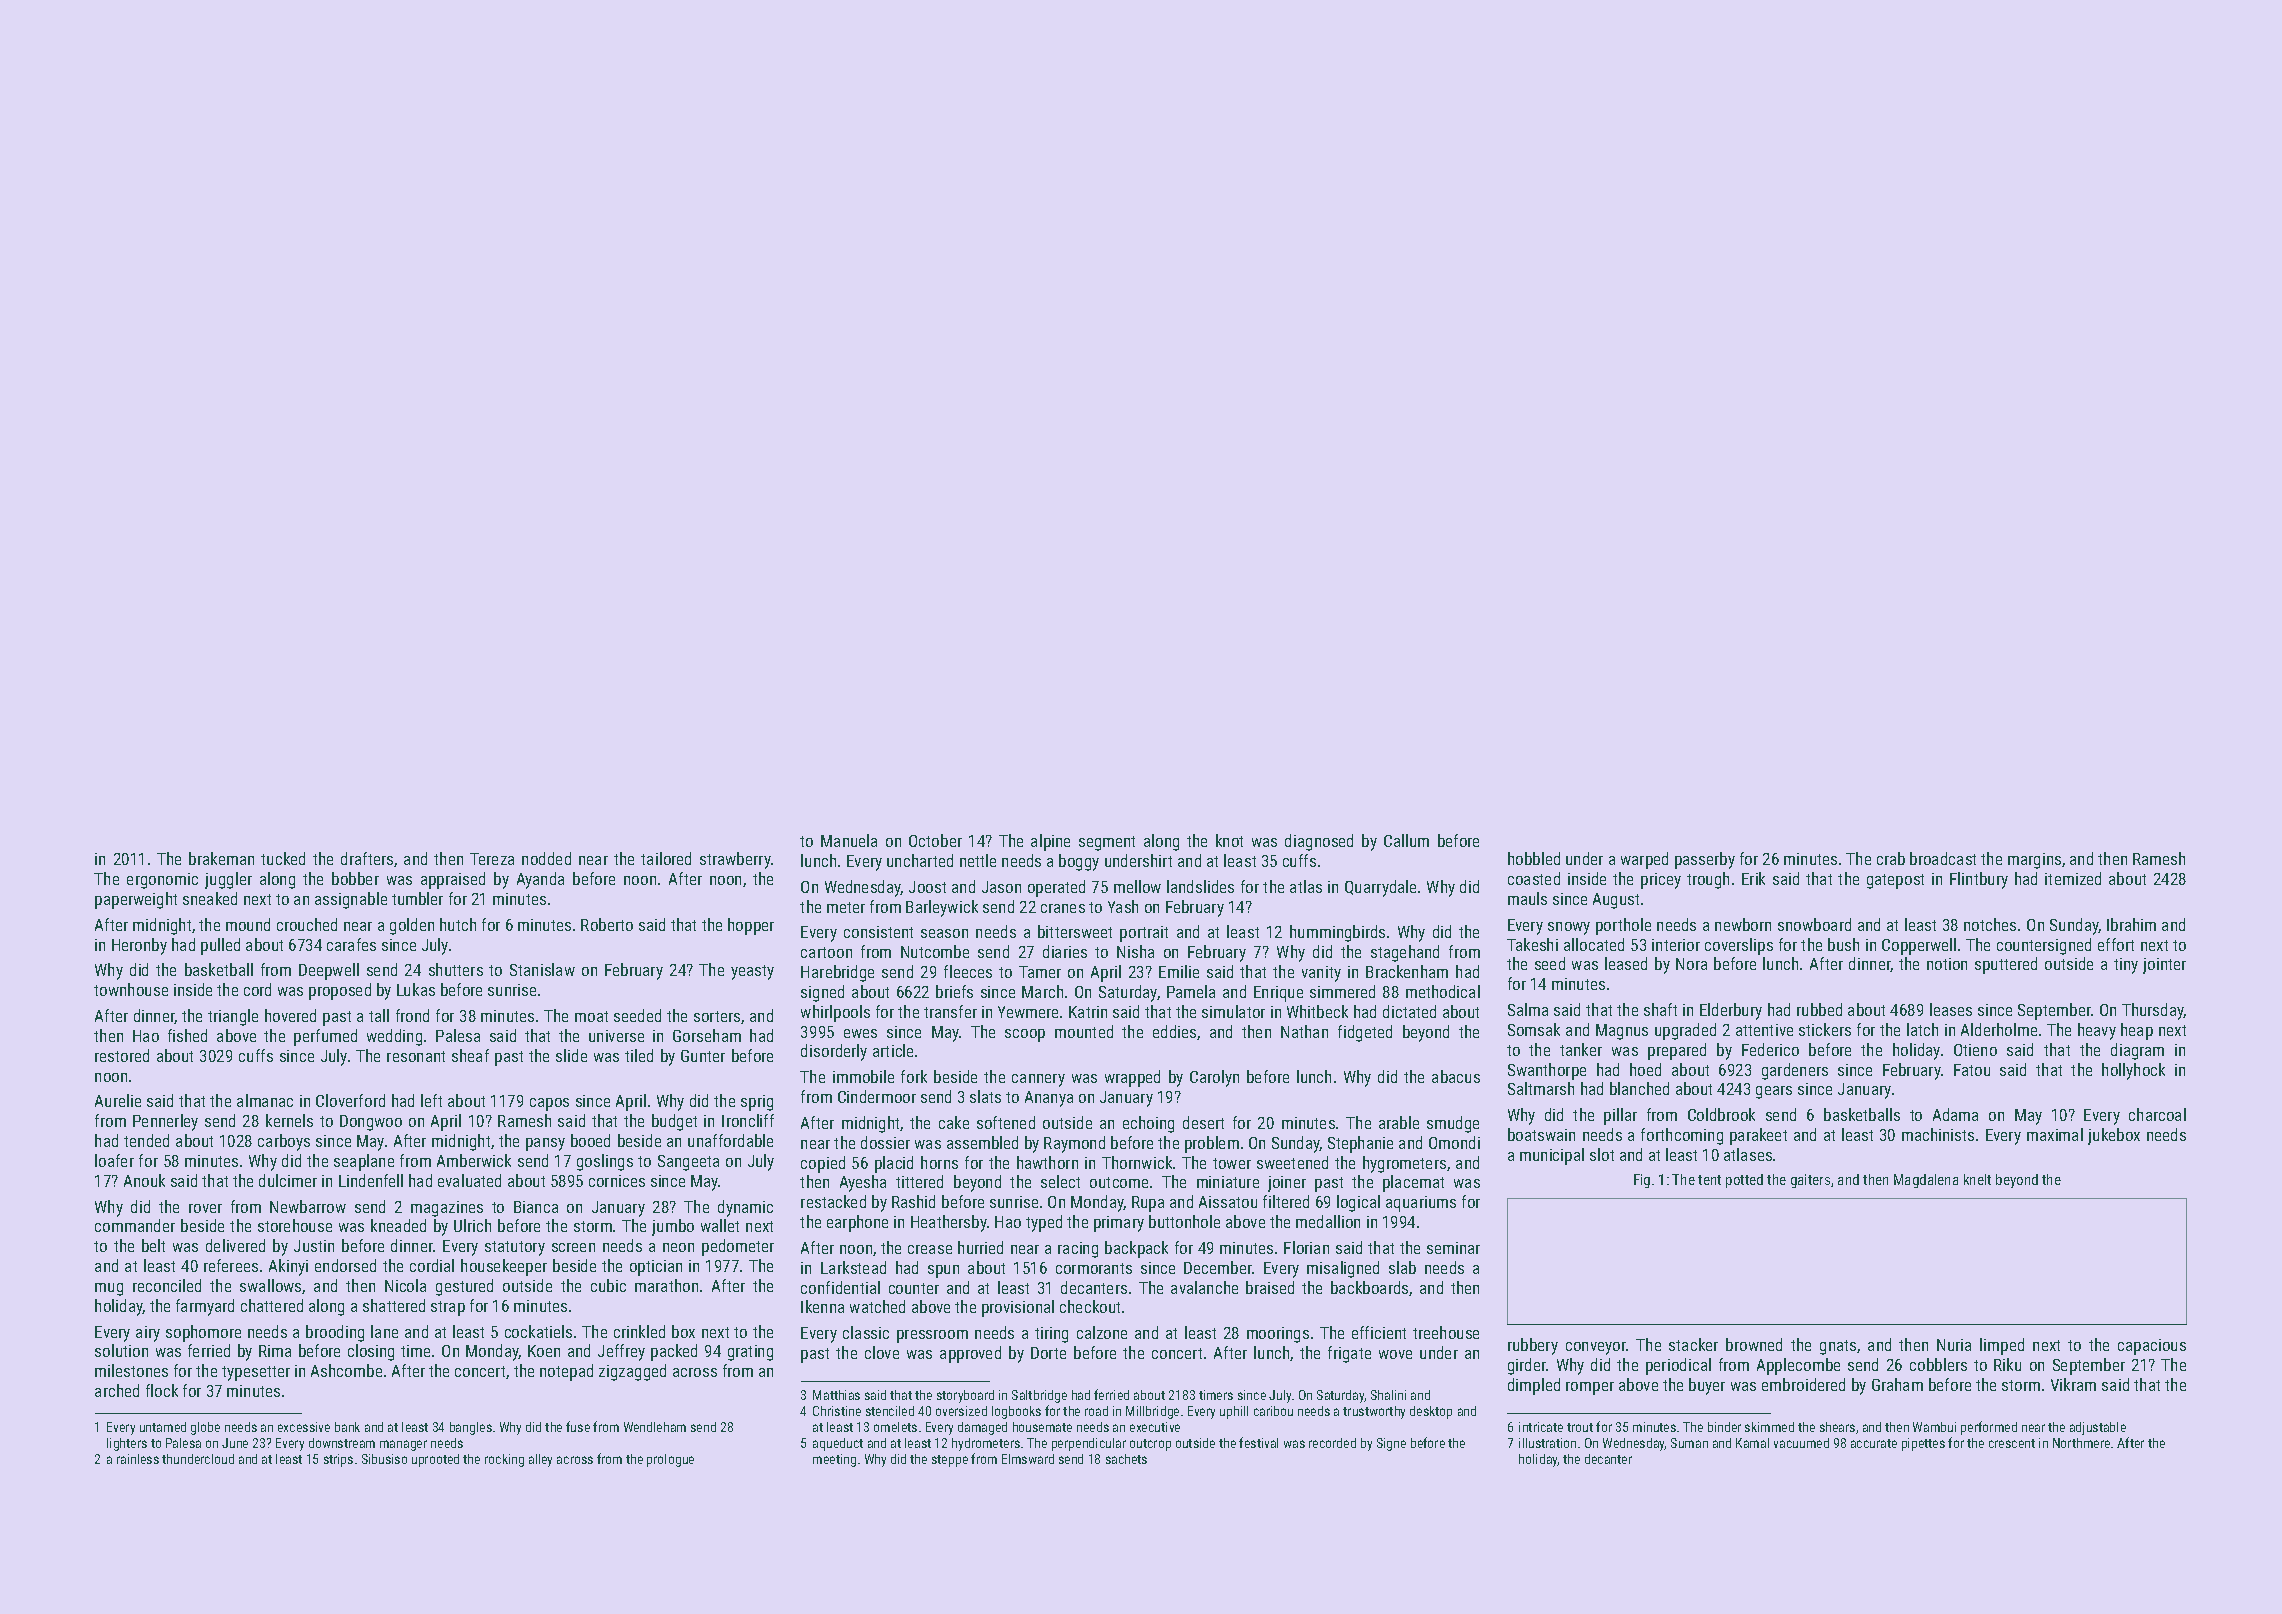  I want to click on Nuria, so click(1954, 1345).
